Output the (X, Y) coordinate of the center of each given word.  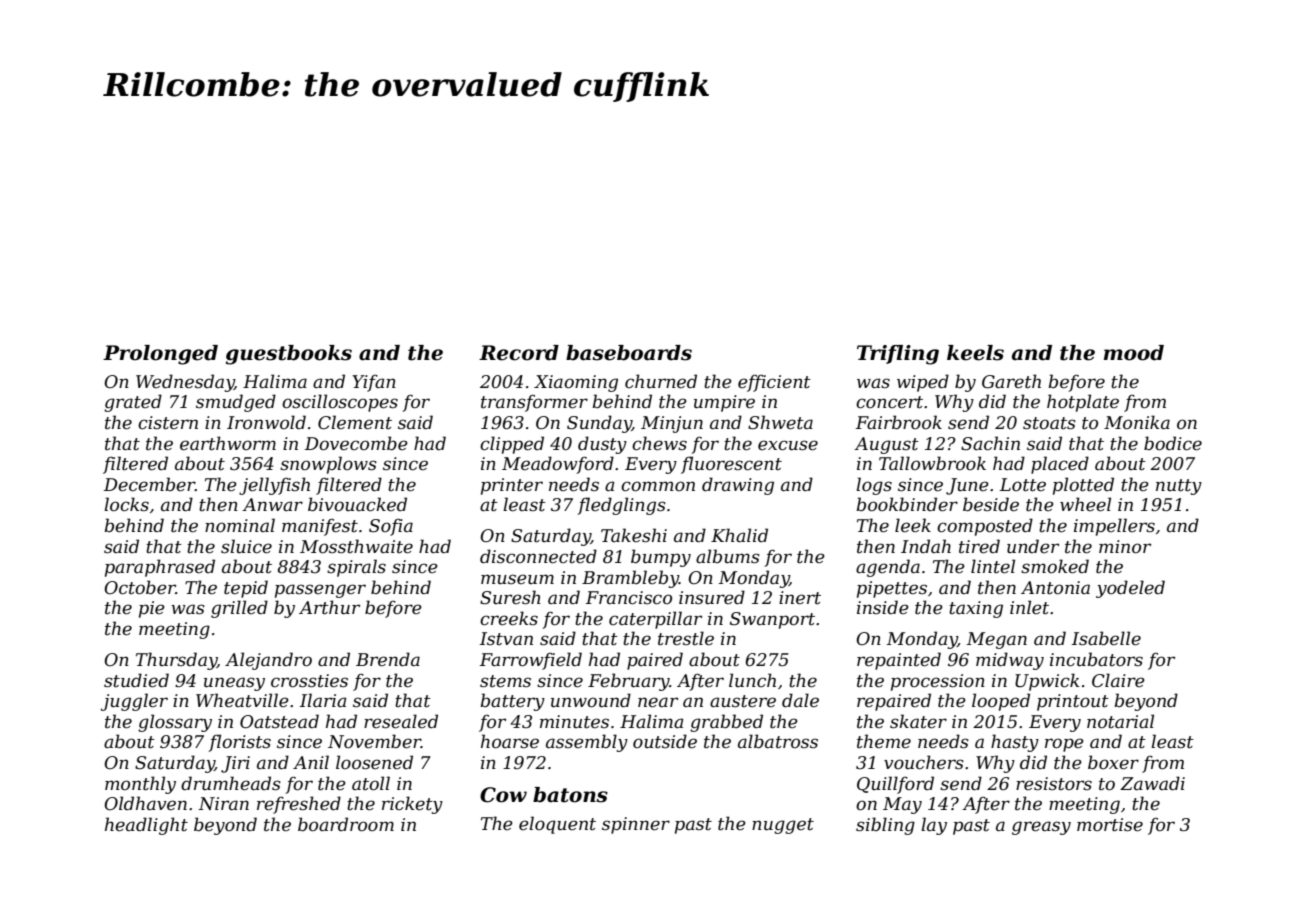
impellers (1114, 527)
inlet (1029, 607)
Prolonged (160, 355)
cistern (168, 423)
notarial (1120, 721)
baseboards (629, 353)
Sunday (599, 424)
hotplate (1083, 403)
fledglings (621, 506)
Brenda (388, 659)
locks (126, 504)
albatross (778, 741)
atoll (371, 783)
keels (975, 353)
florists (239, 743)
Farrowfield (531, 661)
